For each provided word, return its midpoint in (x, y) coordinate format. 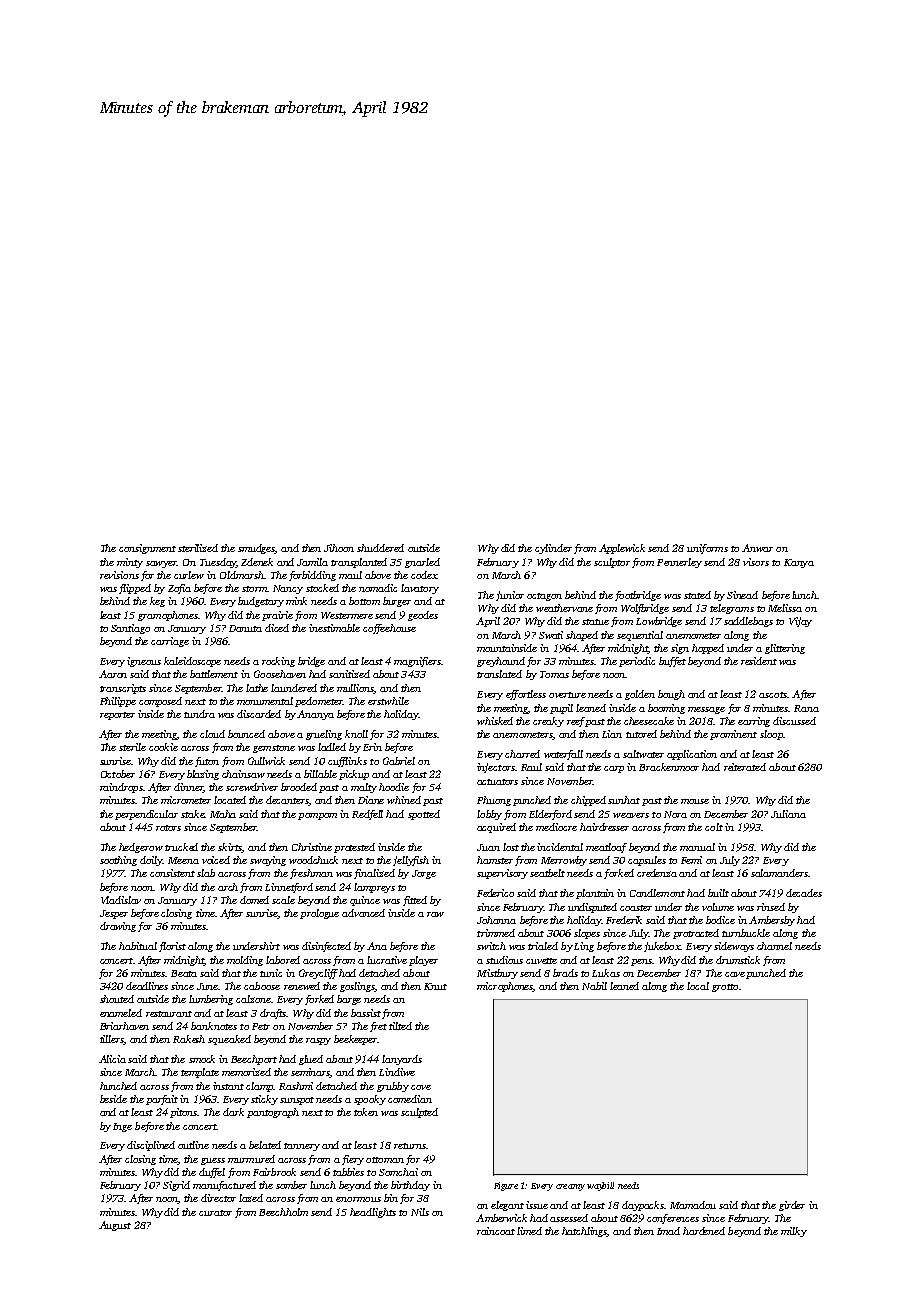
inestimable (334, 628)
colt (714, 827)
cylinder (553, 549)
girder (792, 1206)
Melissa (785, 608)
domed (254, 900)
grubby (393, 1087)
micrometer (186, 800)
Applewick (622, 549)
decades (804, 893)
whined (404, 800)
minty (130, 563)
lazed (251, 1198)
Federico (495, 893)
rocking (278, 662)
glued (311, 1060)
